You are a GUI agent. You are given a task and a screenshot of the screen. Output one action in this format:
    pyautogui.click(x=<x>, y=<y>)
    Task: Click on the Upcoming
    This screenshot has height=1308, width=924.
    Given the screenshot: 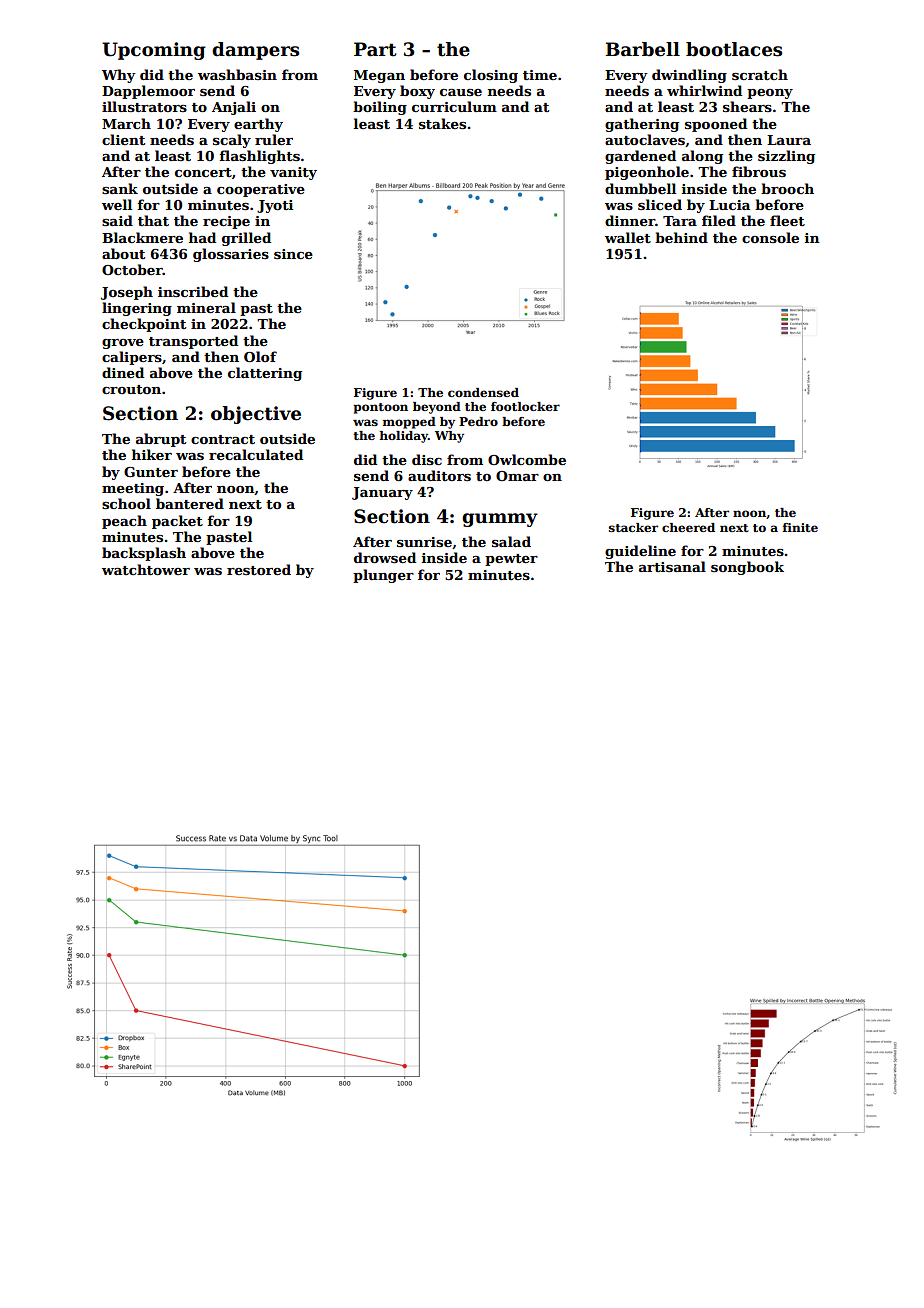 What is the action you would take?
    pyautogui.click(x=154, y=51)
